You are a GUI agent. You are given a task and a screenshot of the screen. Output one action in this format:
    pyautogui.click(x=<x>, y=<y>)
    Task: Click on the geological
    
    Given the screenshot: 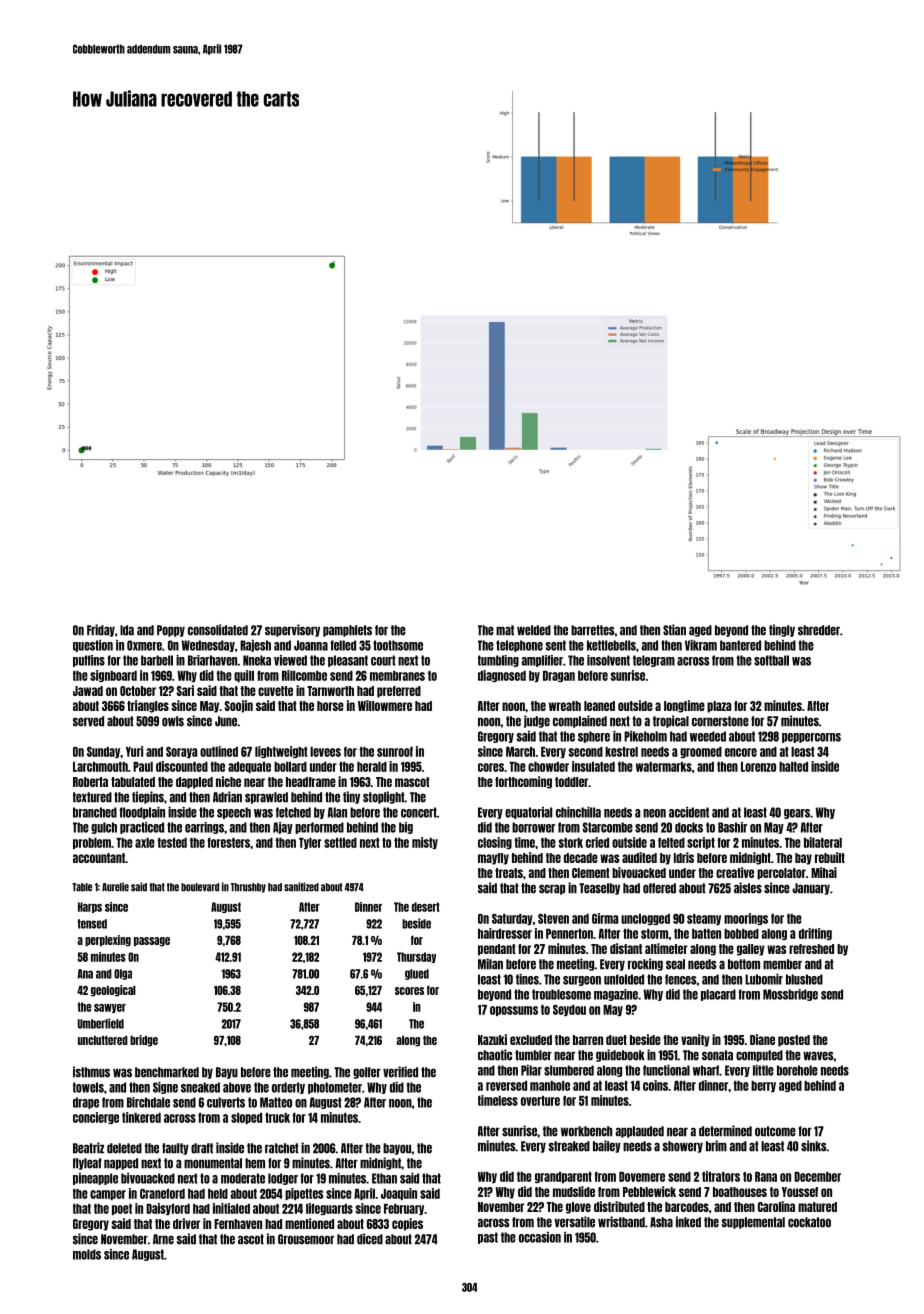 What is the action you would take?
    pyautogui.click(x=113, y=991)
